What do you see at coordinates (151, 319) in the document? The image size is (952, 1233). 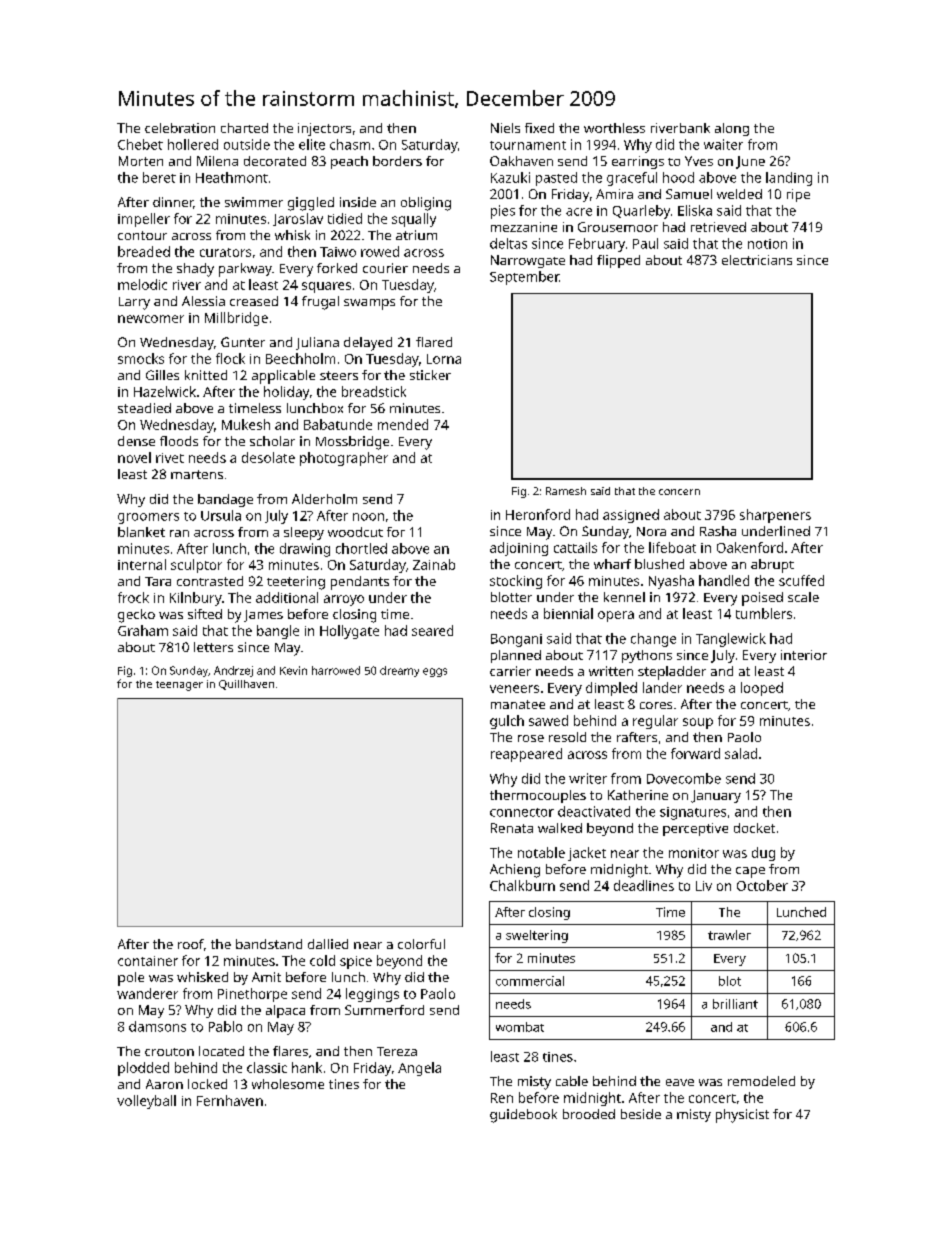 I see `newcomer` at bounding box center [151, 319].
